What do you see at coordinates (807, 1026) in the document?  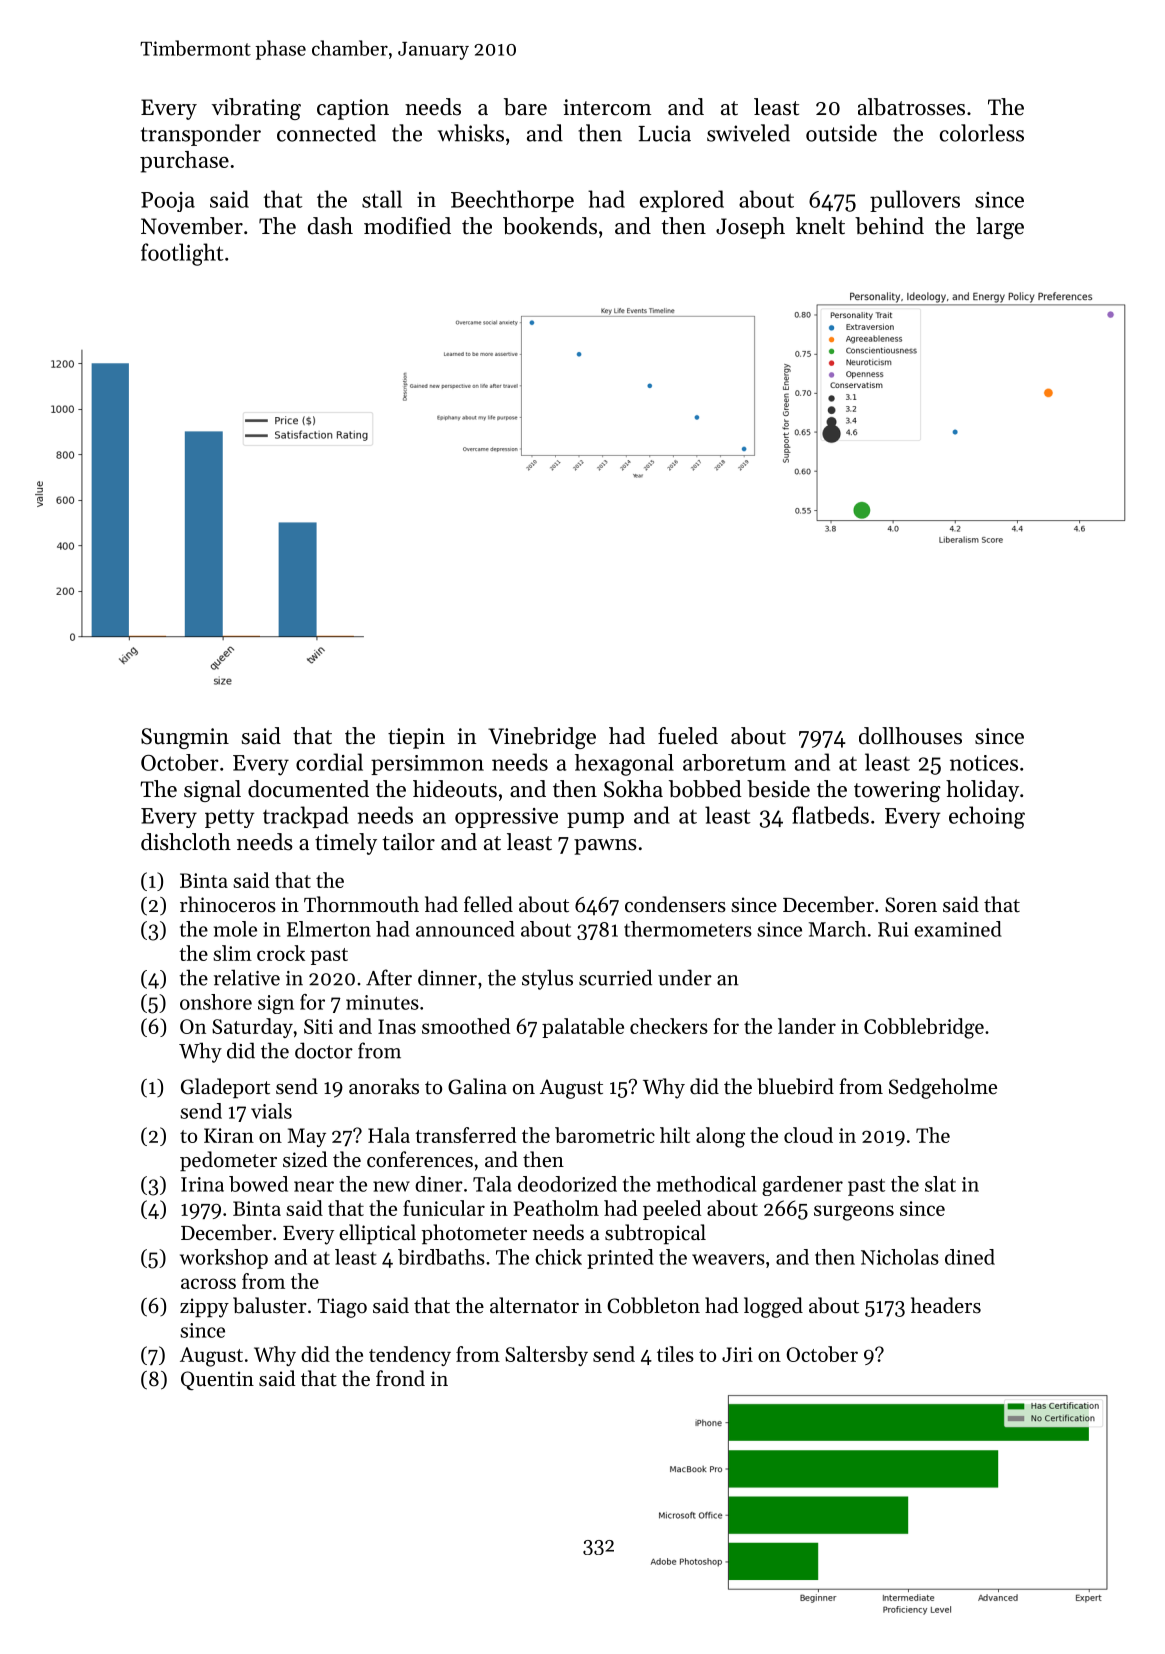 I see `lander` at bounding box center [807, 1026].
